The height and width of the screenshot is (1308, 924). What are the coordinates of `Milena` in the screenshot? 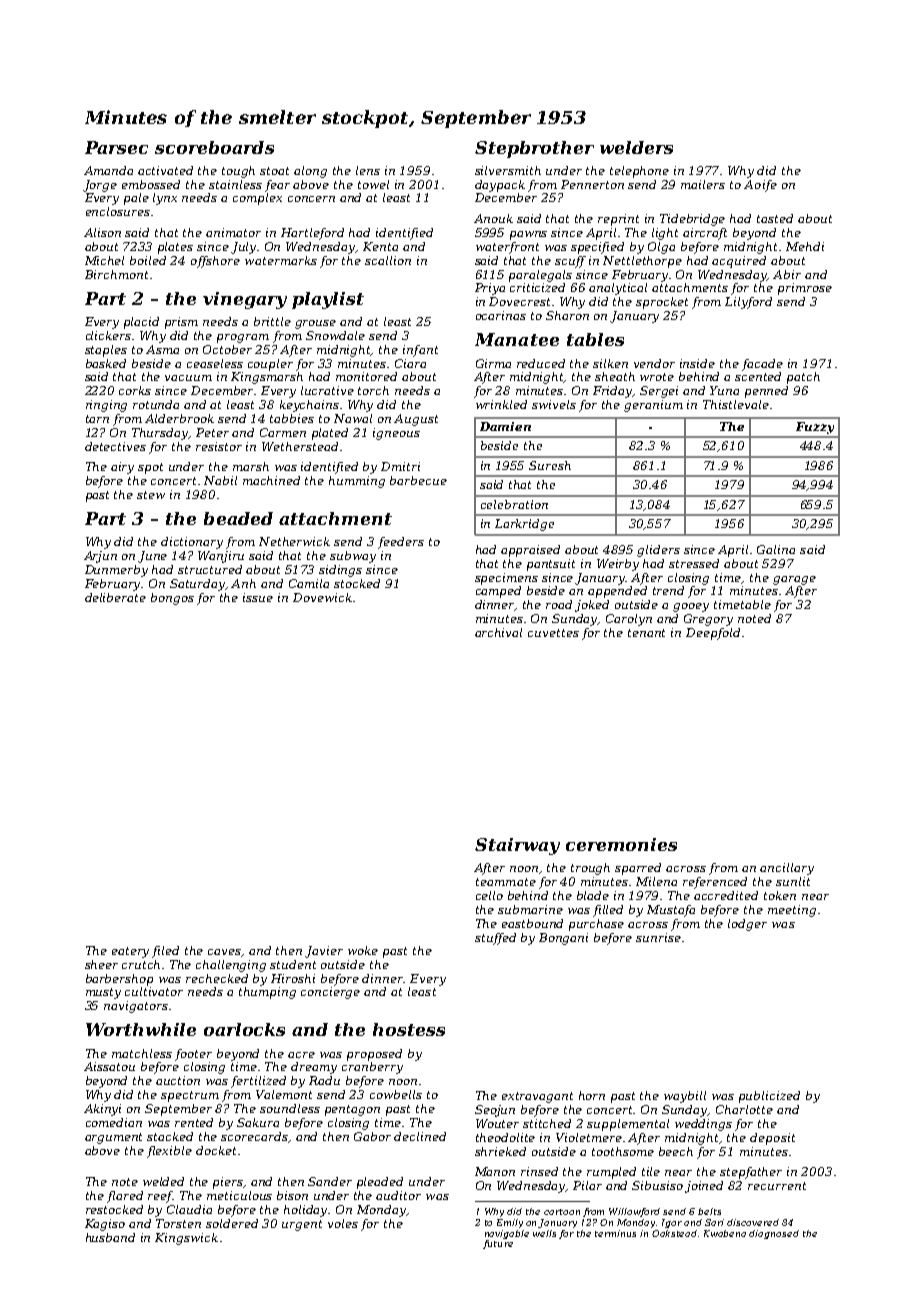 It's located at (656, 881).
